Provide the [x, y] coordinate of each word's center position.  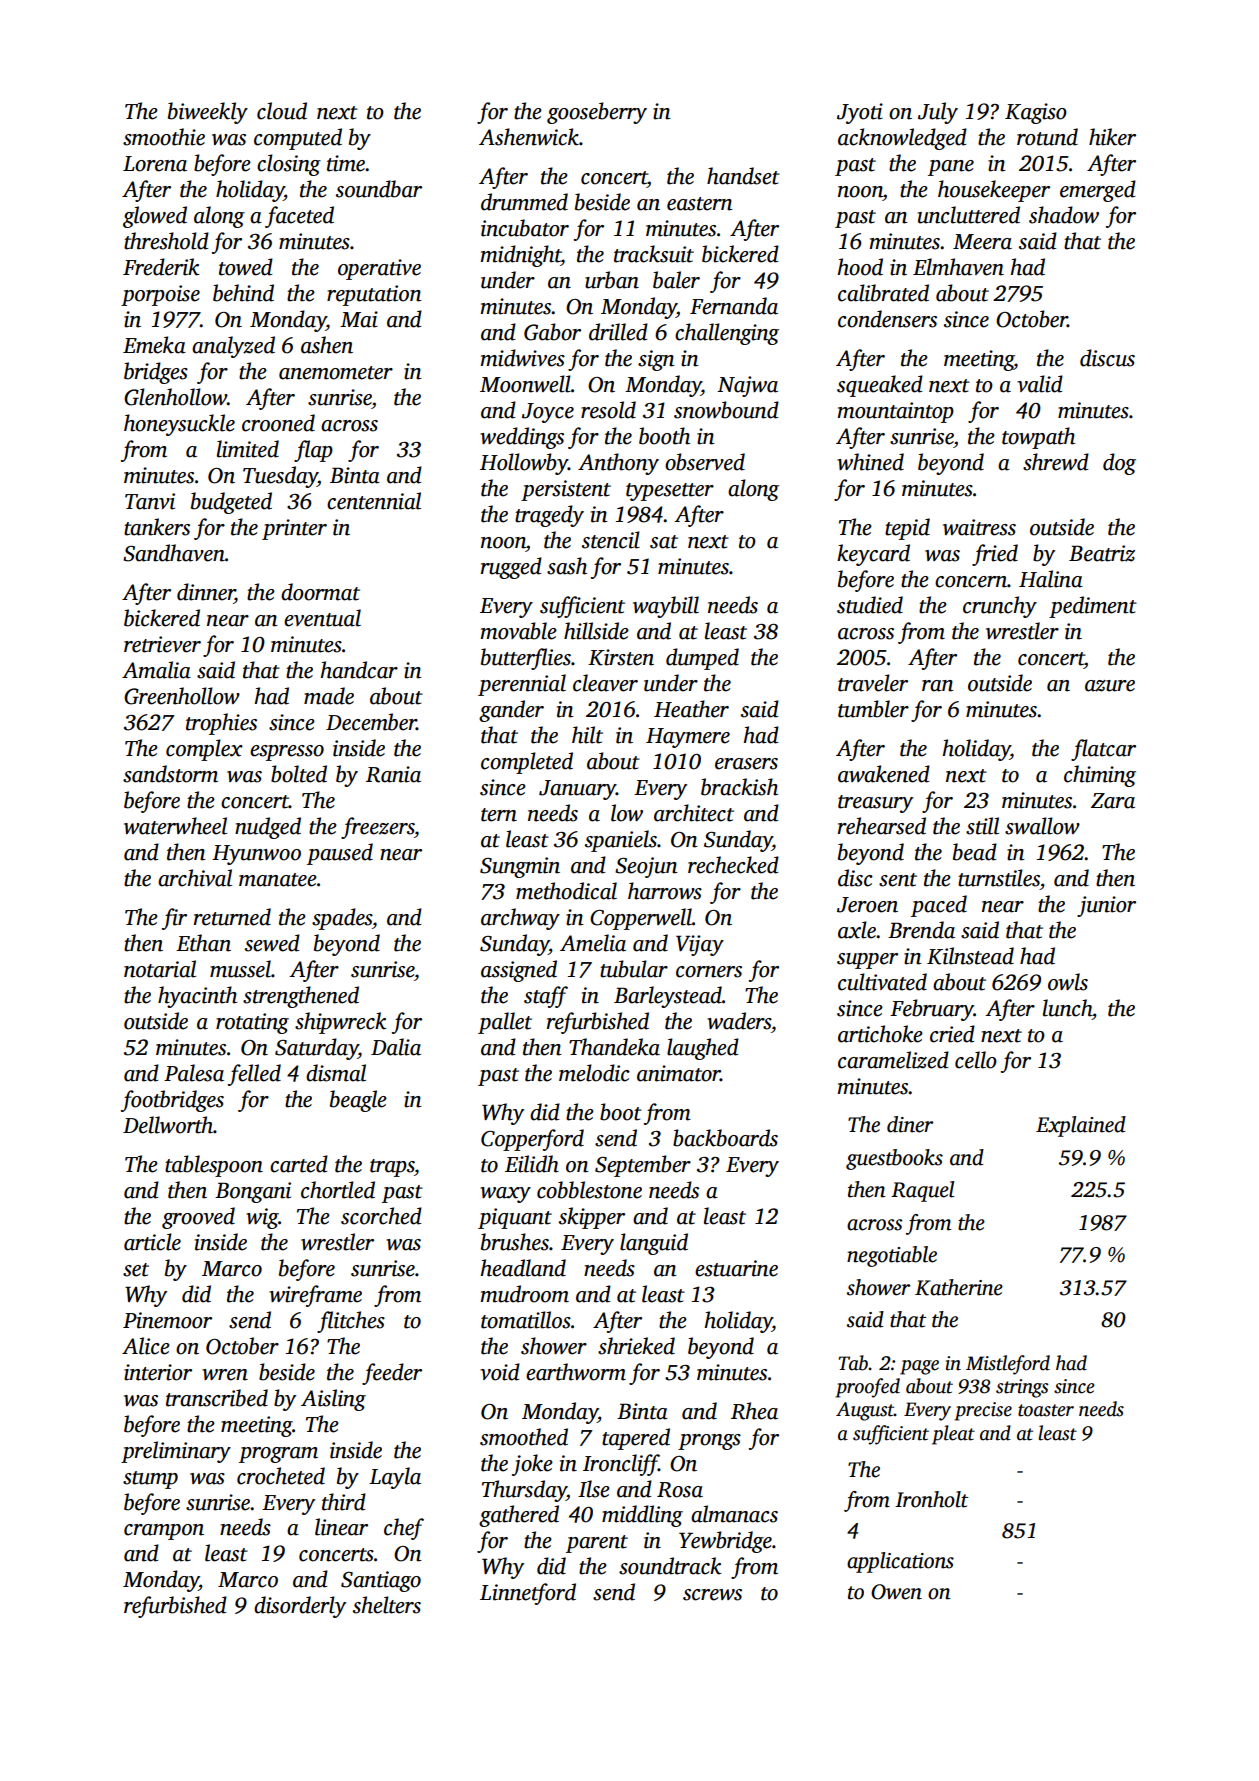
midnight [521, 256]
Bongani [253, 1192]
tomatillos [526, 1320]
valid [1040, 384]
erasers [746, 764]
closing [289, 165]
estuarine [736, 1268]
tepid [907, 529]
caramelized [893, 1060]
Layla [395, 1478]
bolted [299, 774]
